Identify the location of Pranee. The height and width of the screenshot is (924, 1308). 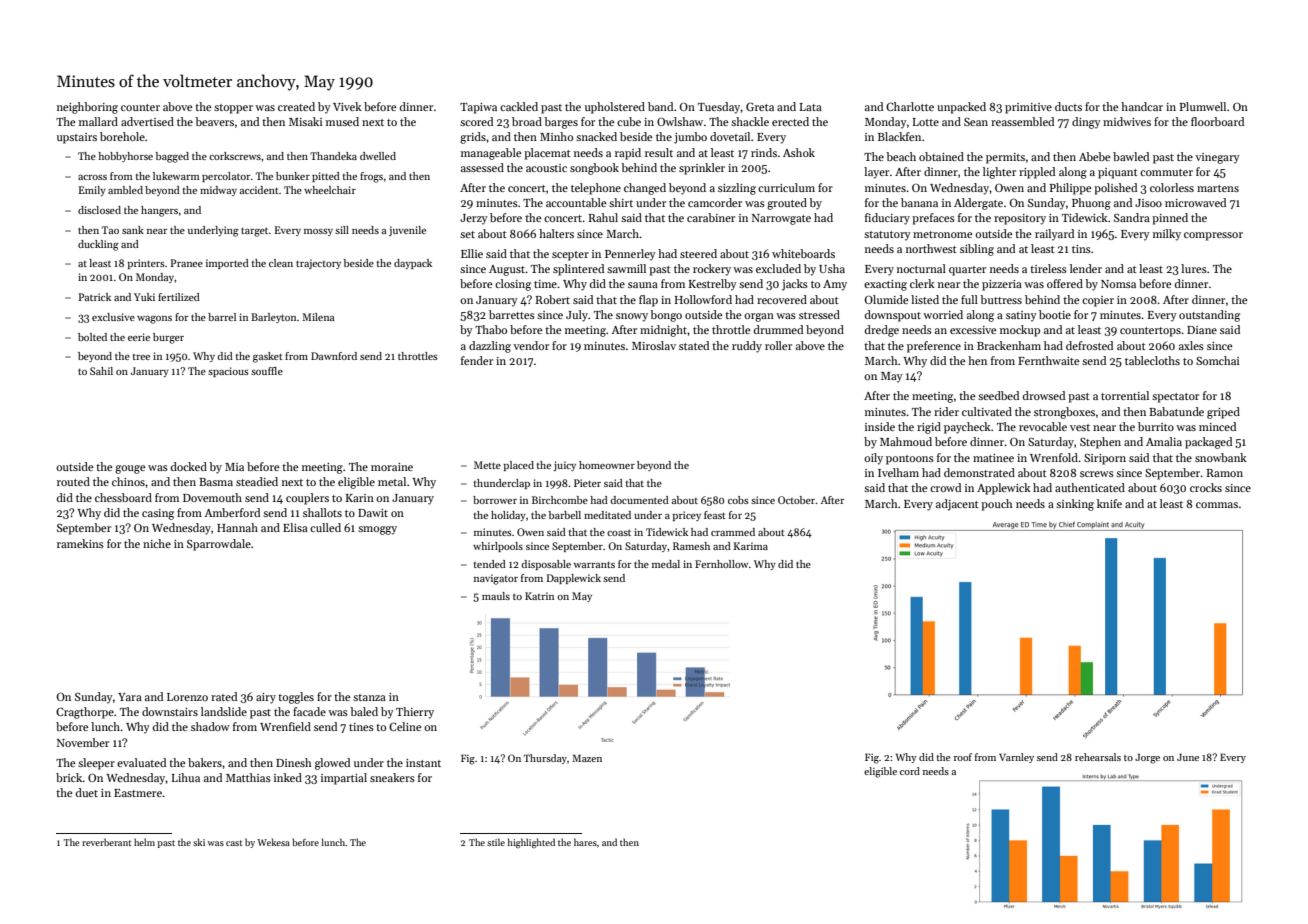
(187, 263).
